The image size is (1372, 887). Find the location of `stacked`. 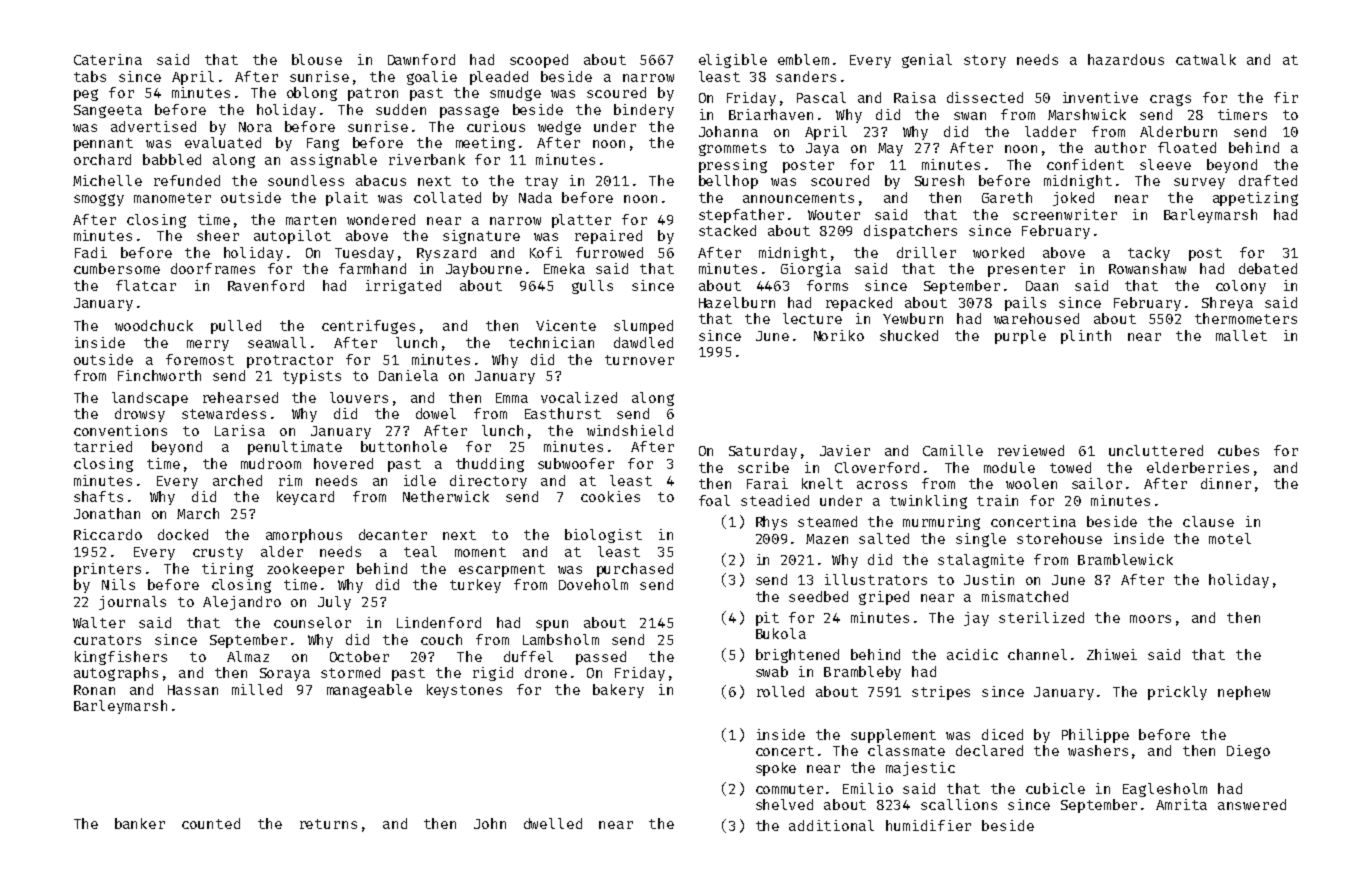

stacked is located at coordinates (727, 230).
